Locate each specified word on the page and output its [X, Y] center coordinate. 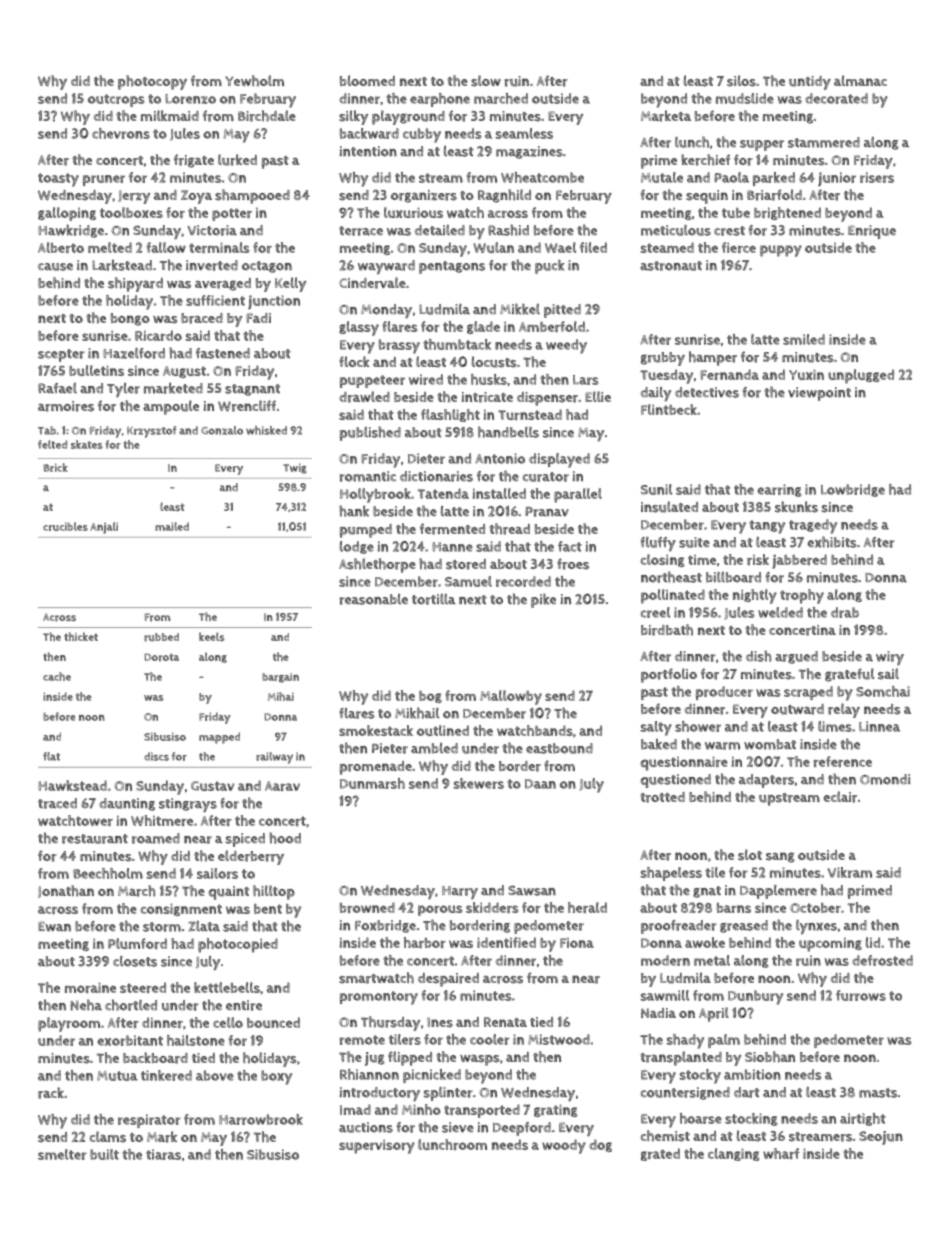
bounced [273, 1022]
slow [486, 81]
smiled [804, 339]
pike [543, 600]
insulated [669, 507]
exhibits [832, 542]
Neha [86, 1005]
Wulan [493, 247]
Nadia [658, 1013]
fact [570, 546]
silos [741, 81]
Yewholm [254, 81]
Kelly [290, 284]
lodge [357, 547]
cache [57, 676]
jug [375, 1059]
